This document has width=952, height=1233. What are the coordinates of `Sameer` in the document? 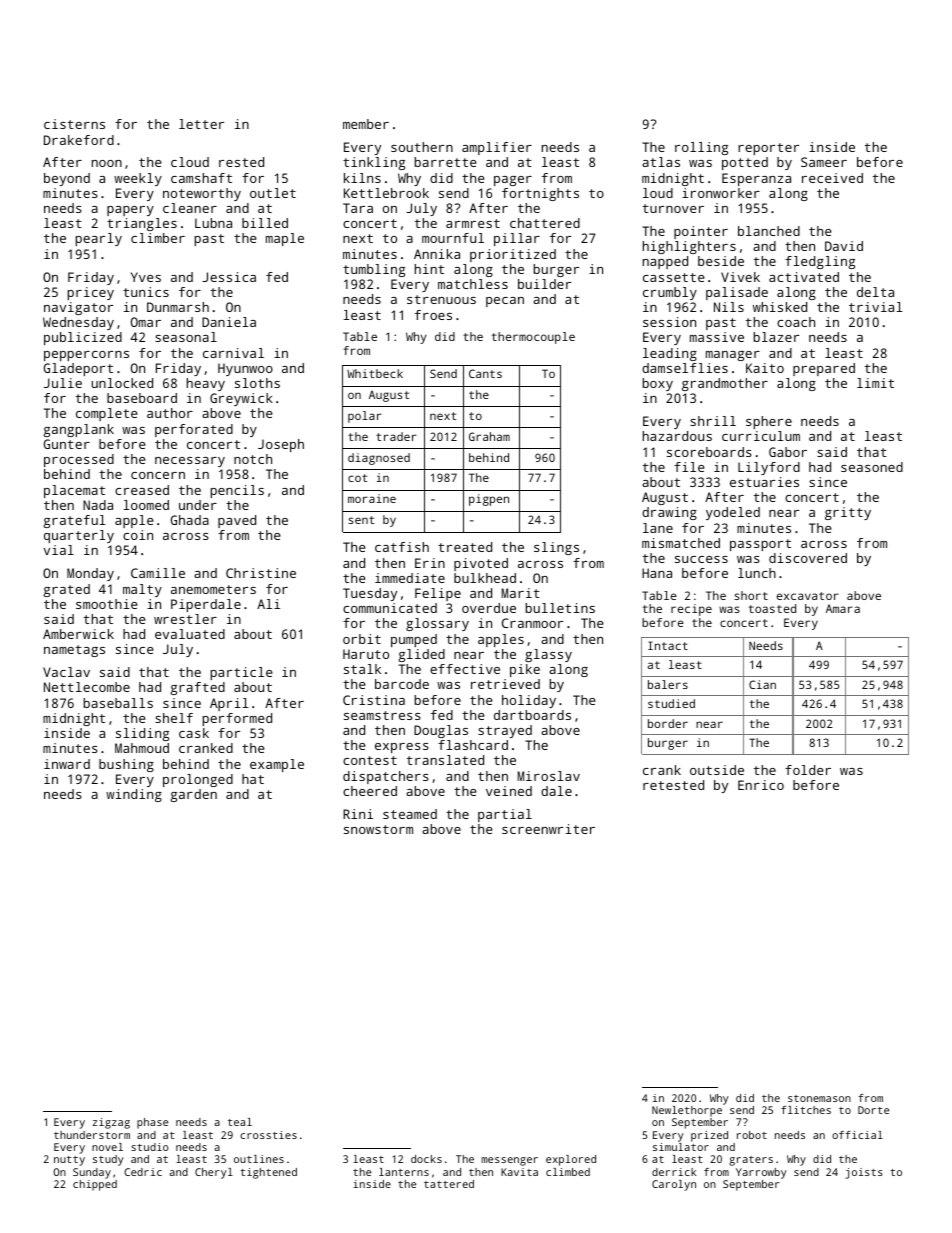 It's located at (824, 162).
